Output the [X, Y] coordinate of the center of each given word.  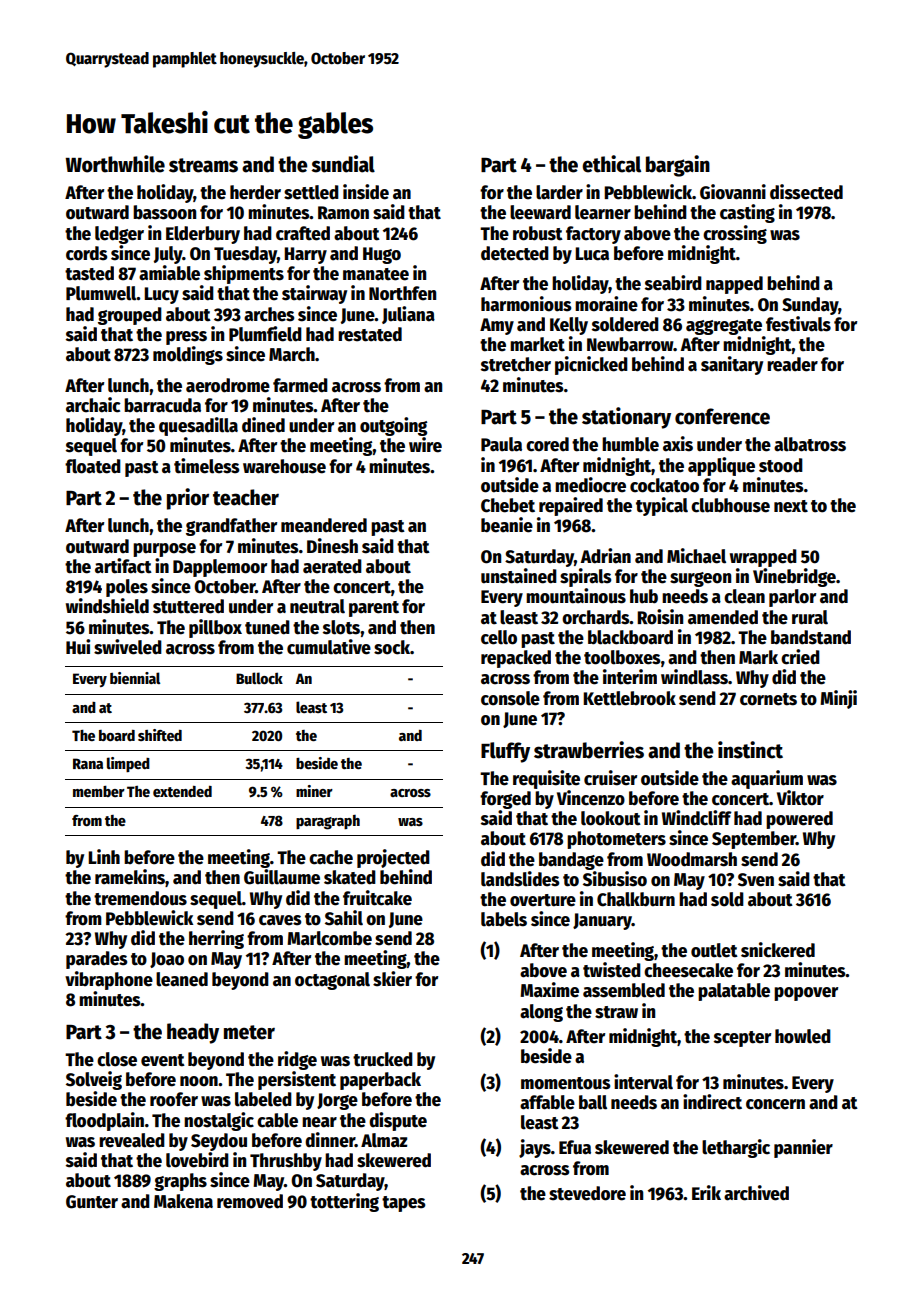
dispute [398, 1121]
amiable [169, 273]
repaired [571, 506]
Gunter [92, 1202]
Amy [497, 326]
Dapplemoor [220, 568]
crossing [735, 234]
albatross [810, 444]
